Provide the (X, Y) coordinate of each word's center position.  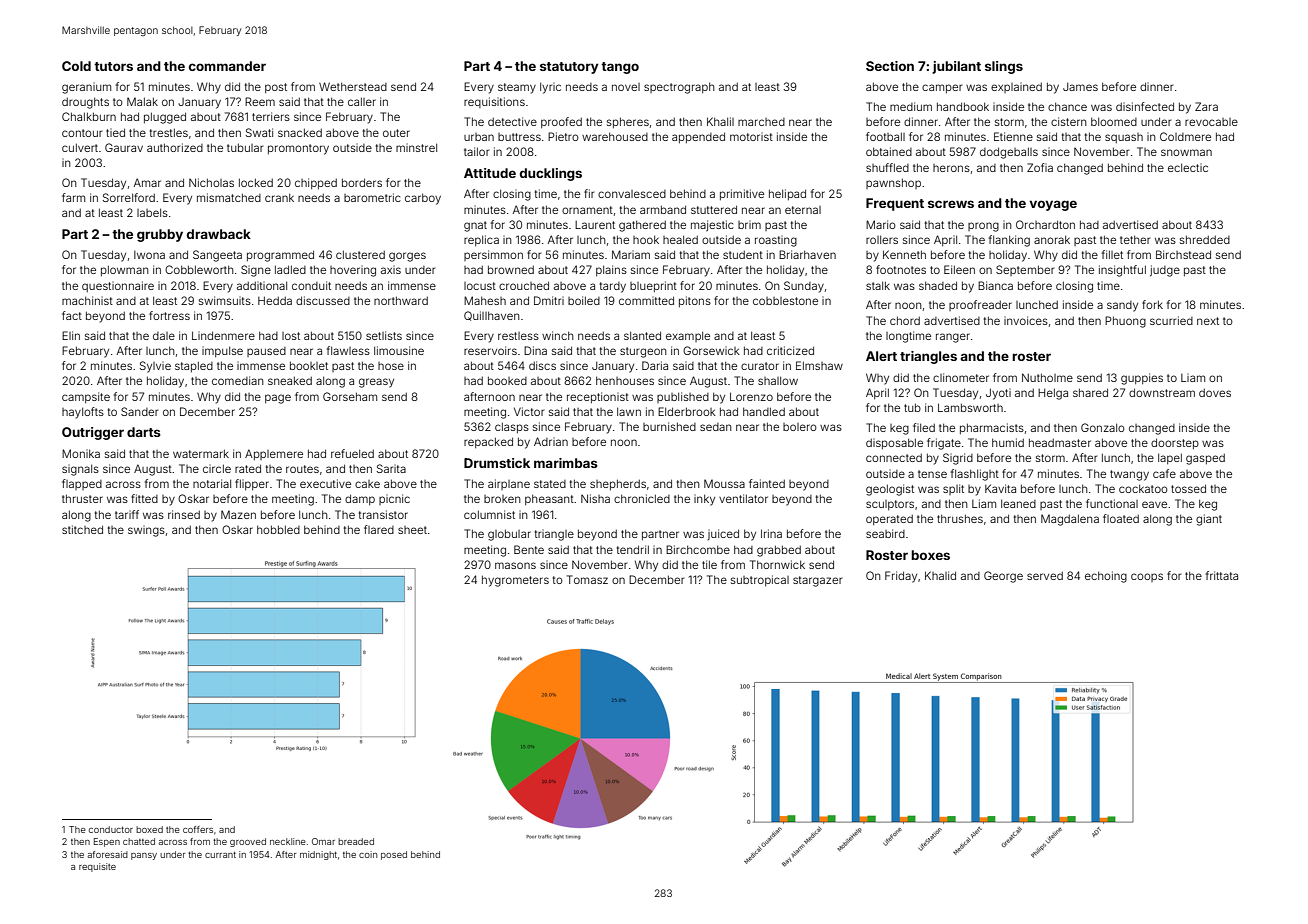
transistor (383, 514)
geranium (86, 88)
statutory (569, 68)
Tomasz (587, 579)
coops (1147, 577)
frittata (1222, 575)
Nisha (595, 498)
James (1080, 86)
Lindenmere (223, 335)
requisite (97, 867)
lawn (629, 411)
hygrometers (515, 581)
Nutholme (1047, 377)
